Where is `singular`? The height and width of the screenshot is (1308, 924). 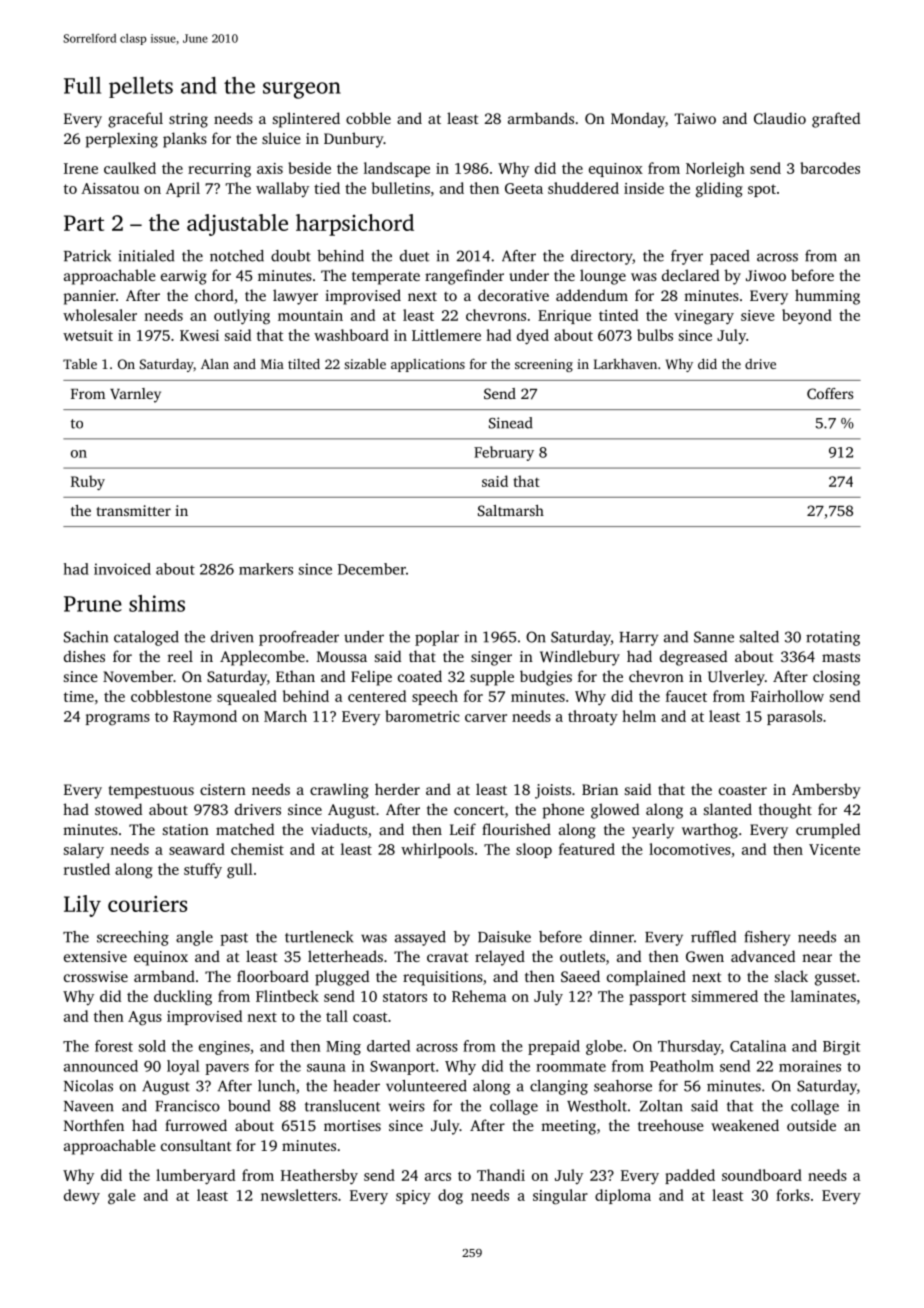 singular is located at coordinates (560, 1197).
